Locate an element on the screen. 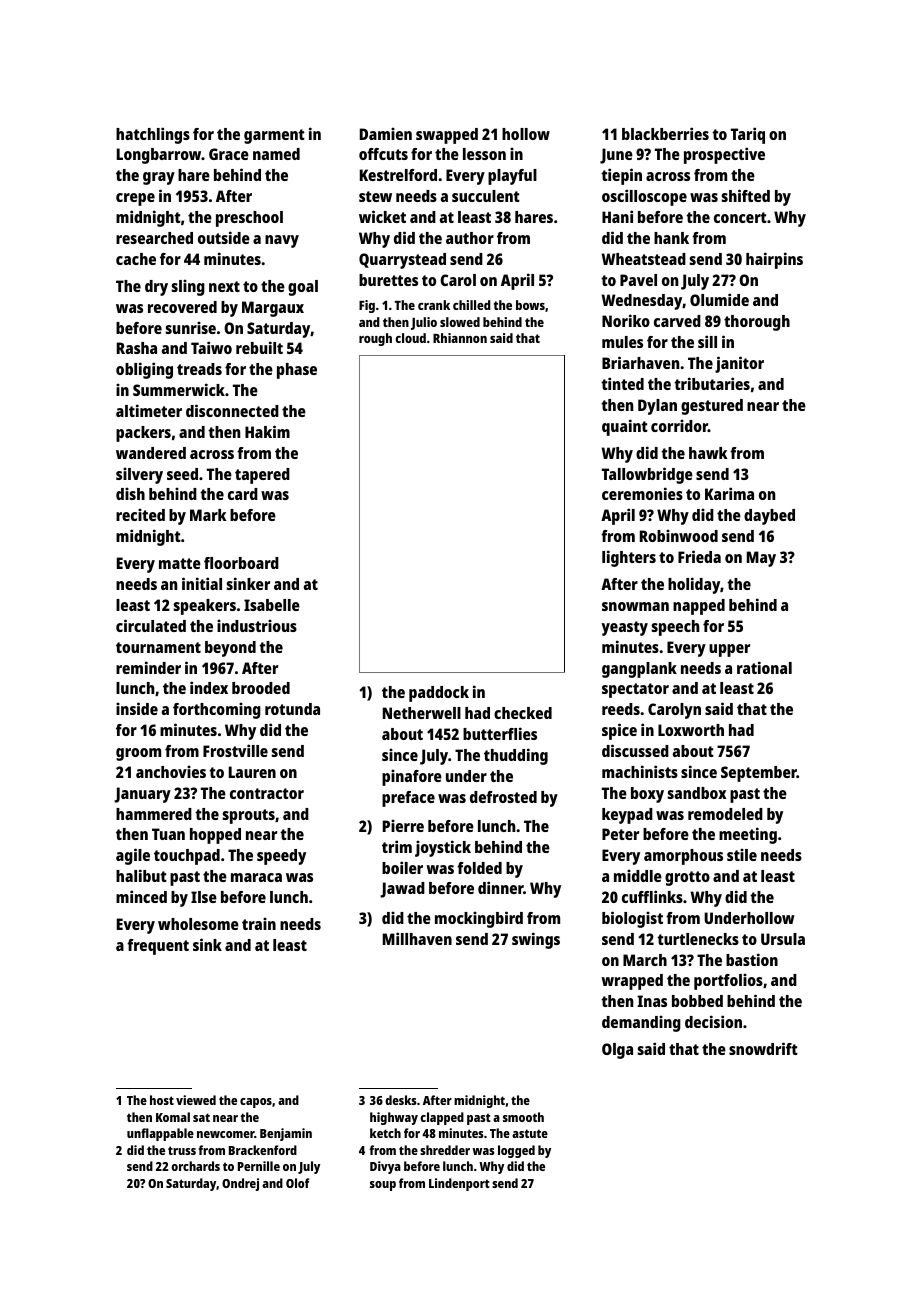 The height and width of the screenshot is (1308, 924). napped is located at coordinates (699, 607).
